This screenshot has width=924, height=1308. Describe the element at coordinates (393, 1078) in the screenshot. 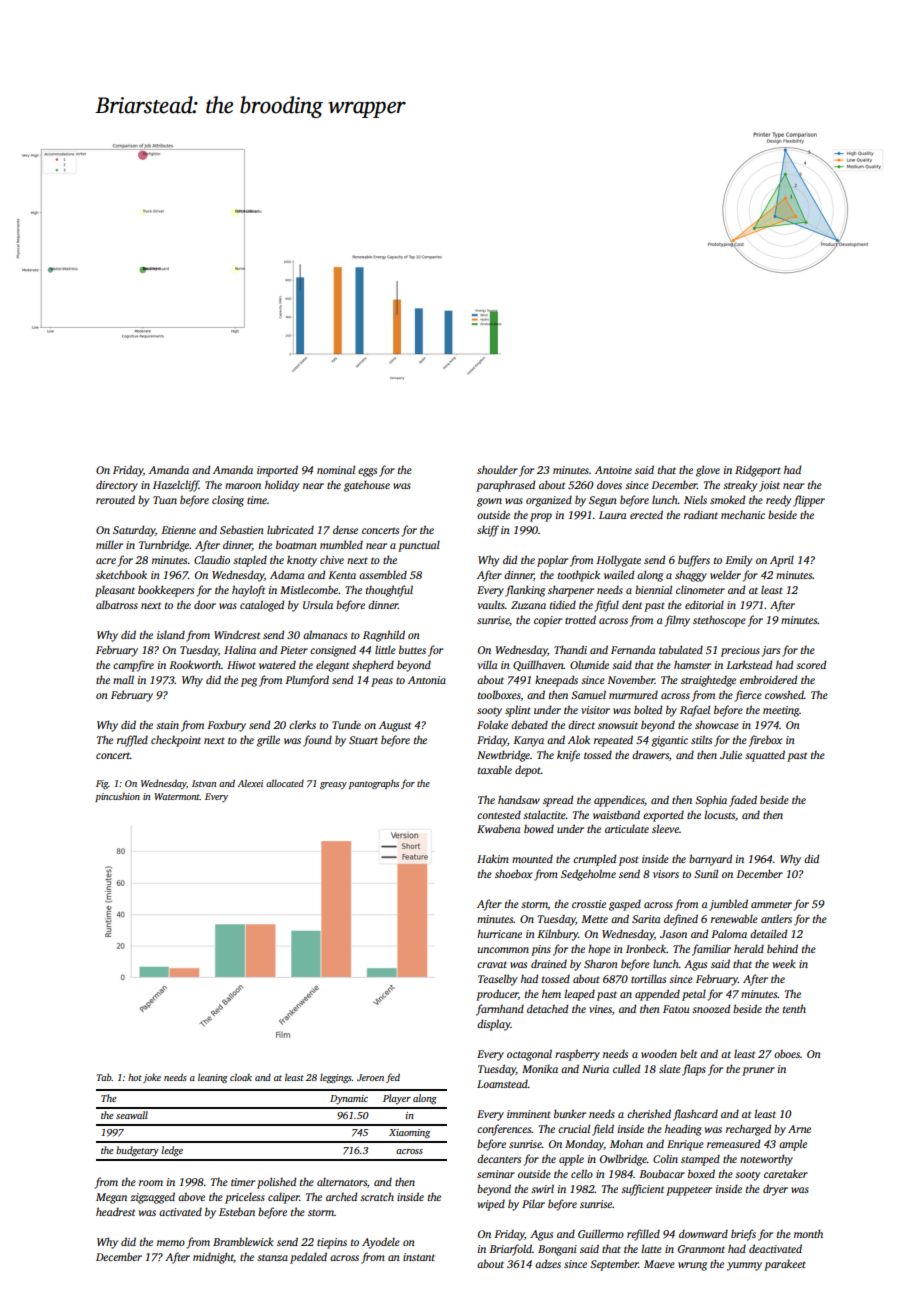

I see `fed` at that location.
